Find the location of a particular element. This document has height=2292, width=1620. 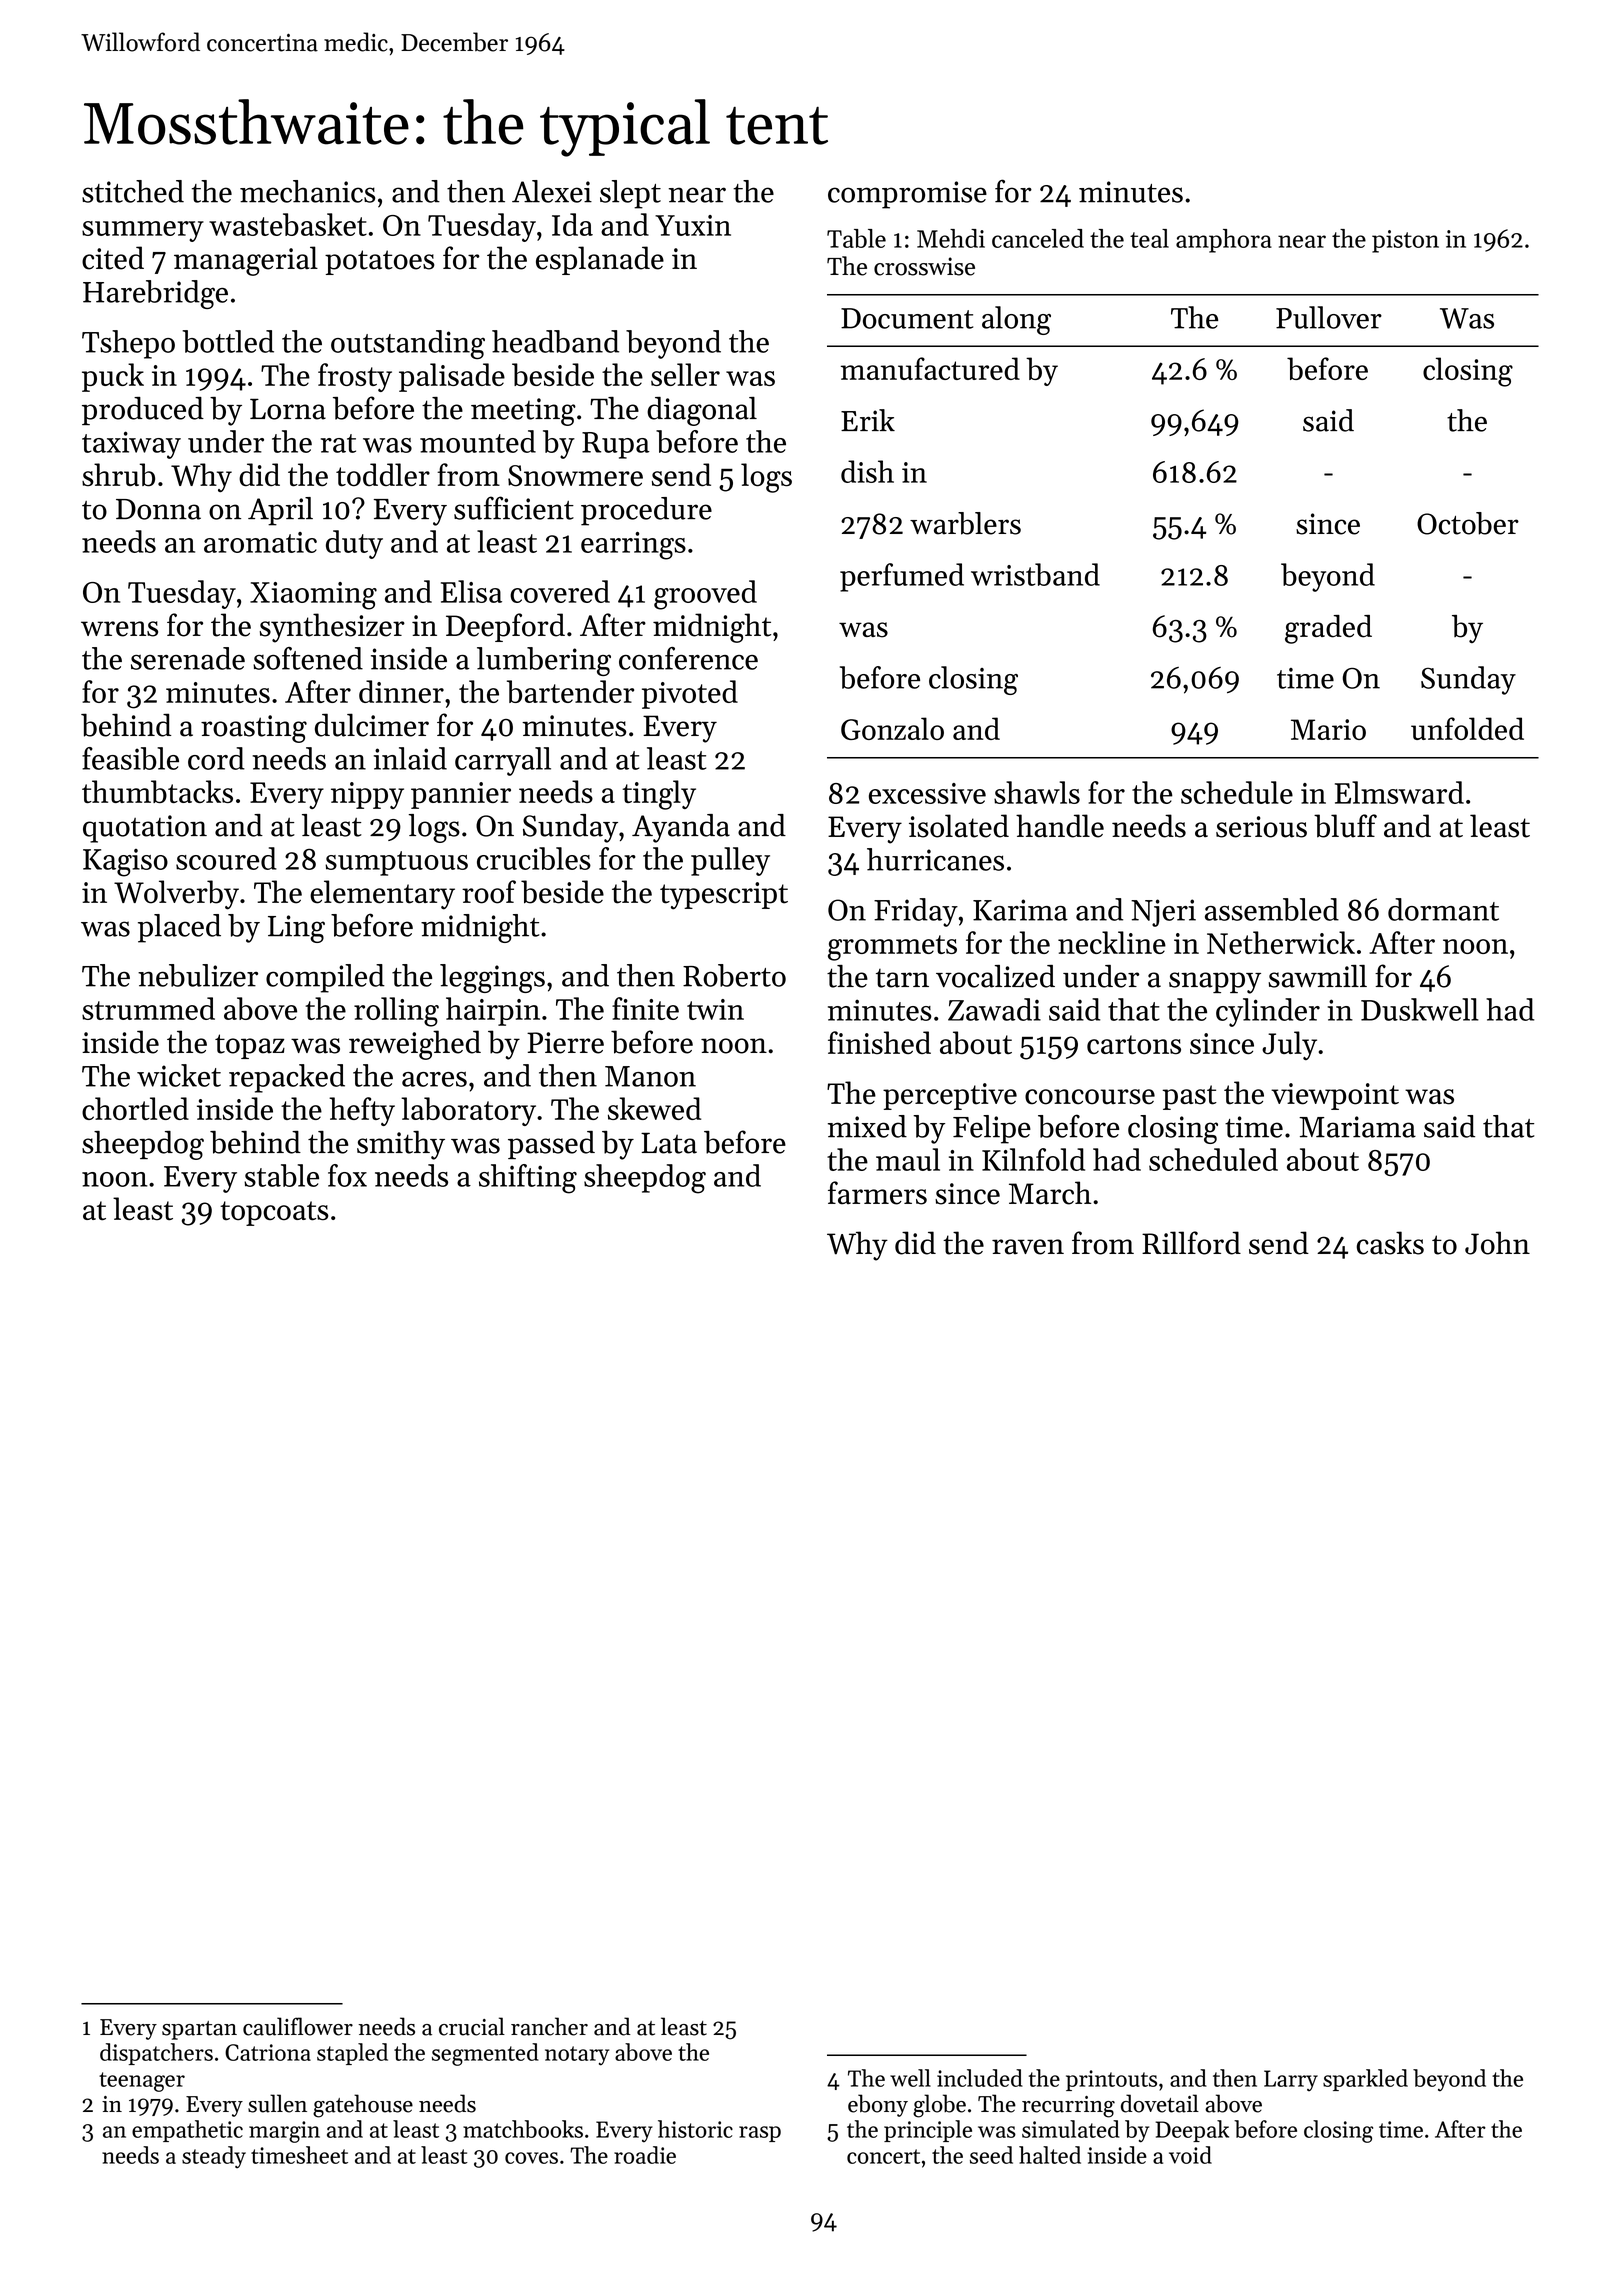

steady is located at coordinates (214, 2157).
